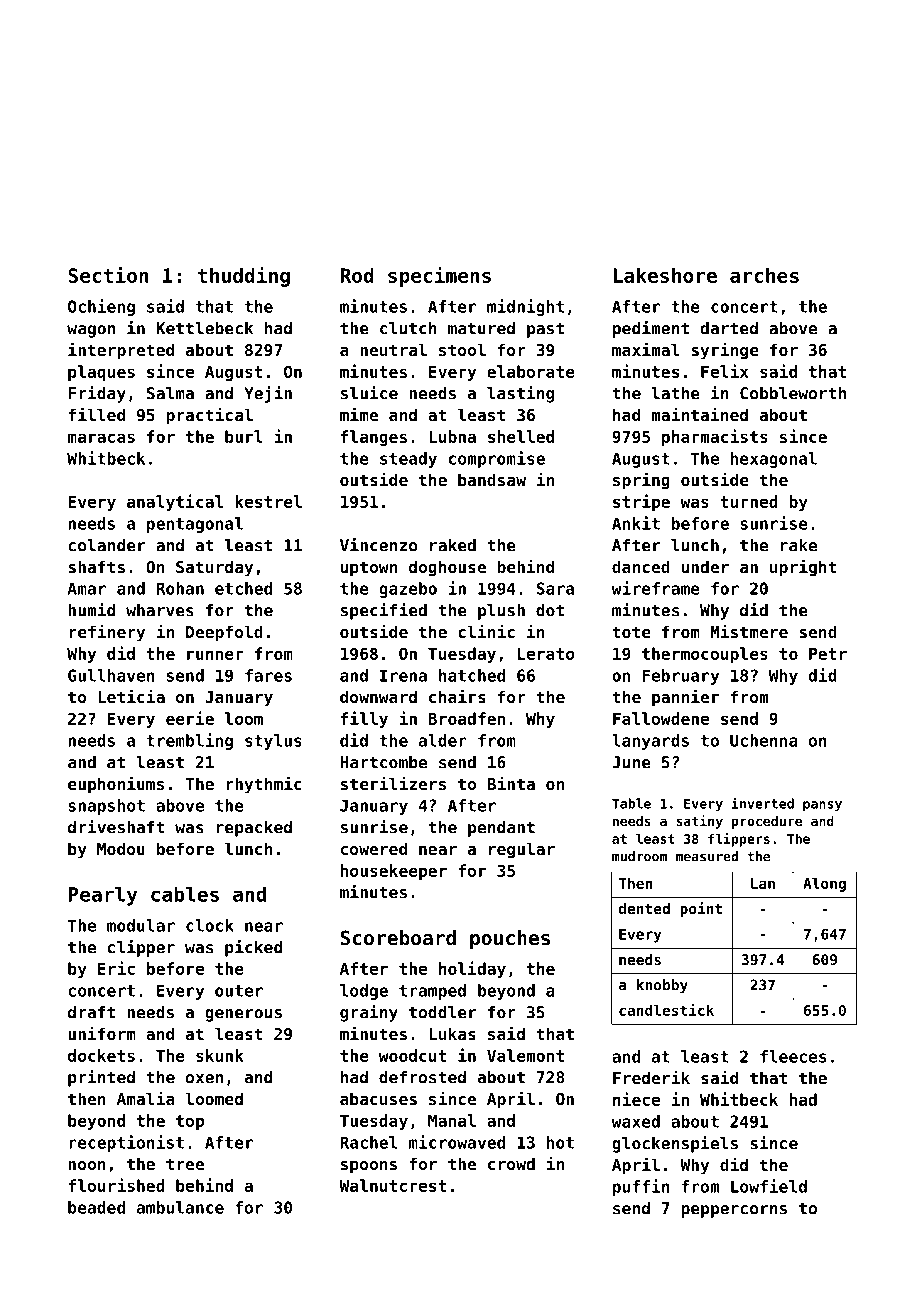  What do you see at coordinates (107, 633) in the document?
I see `refinery` at bounding box center [107, 633].
